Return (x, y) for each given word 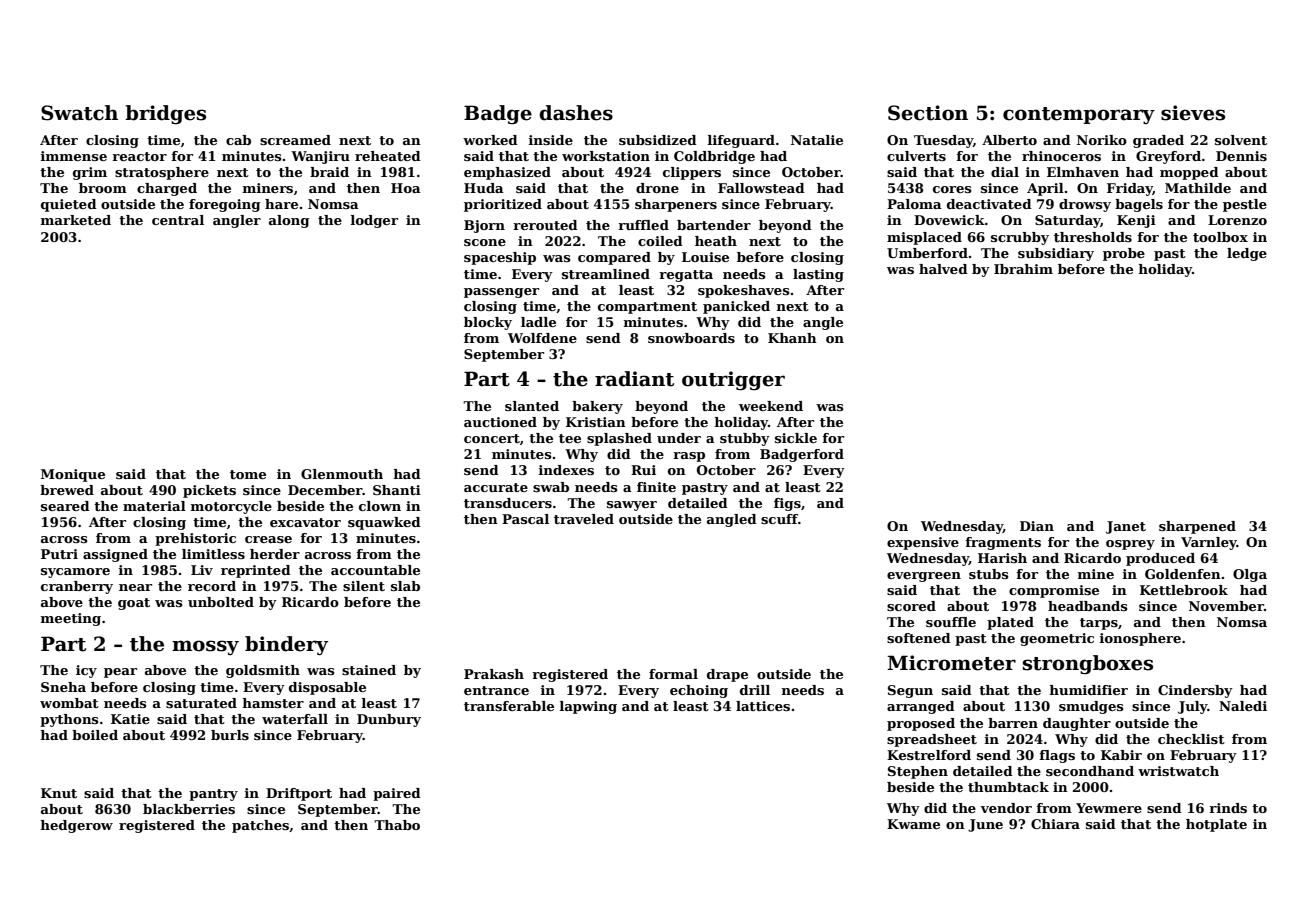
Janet (1126, 527)
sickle (796, 438)
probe (1124, 254)
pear (120, 673)
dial (1005, 172)
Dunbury (389, 720)
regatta (686, 276)
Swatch (79, 113)
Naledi (1243, 706)
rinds (1228, 808)
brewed (67, 490)
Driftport (299, 794)
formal (673, 674)
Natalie (817, 140)
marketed (76, 220)
